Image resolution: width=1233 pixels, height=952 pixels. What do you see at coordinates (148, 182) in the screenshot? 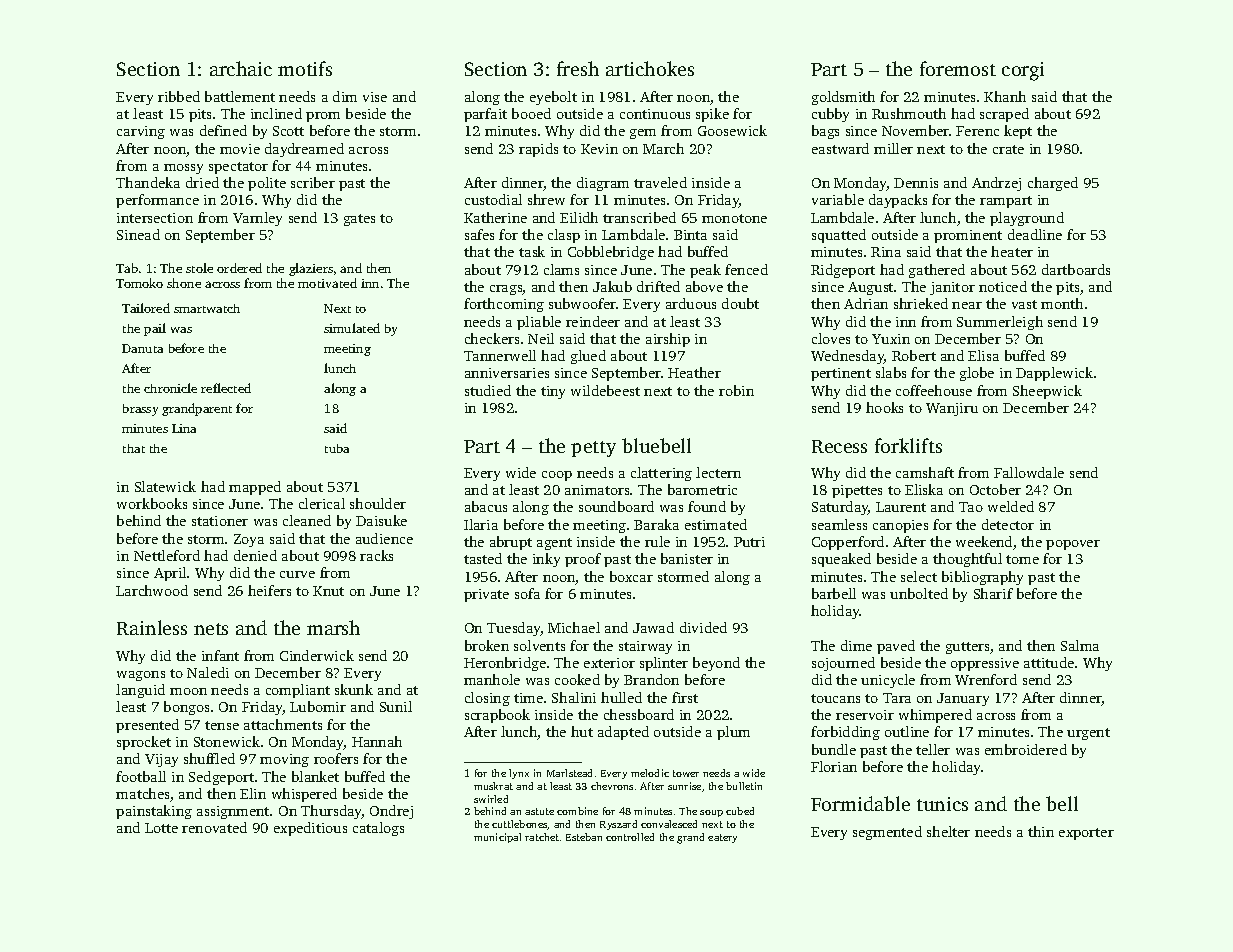
I see `Thandeka` at bounding box center [148, 182].
